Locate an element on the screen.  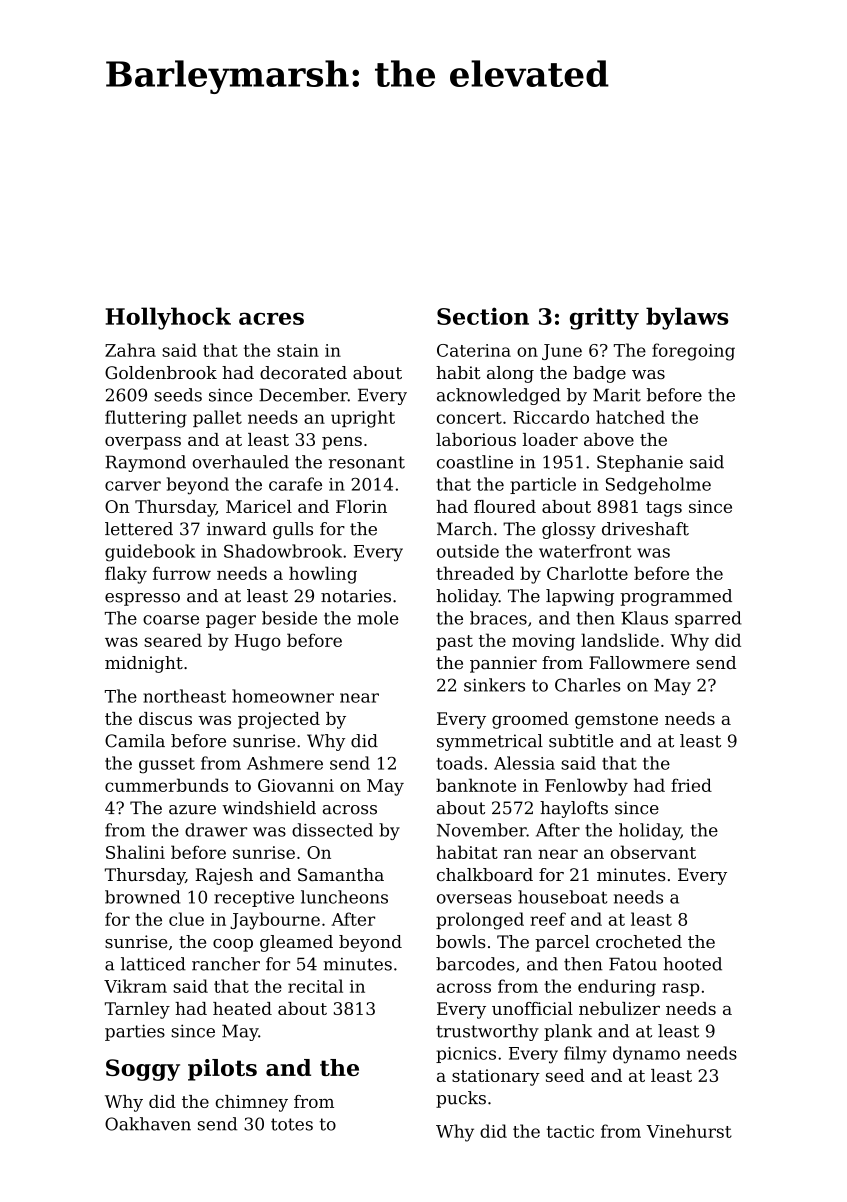
outside is located at coordinates (468, 551).
